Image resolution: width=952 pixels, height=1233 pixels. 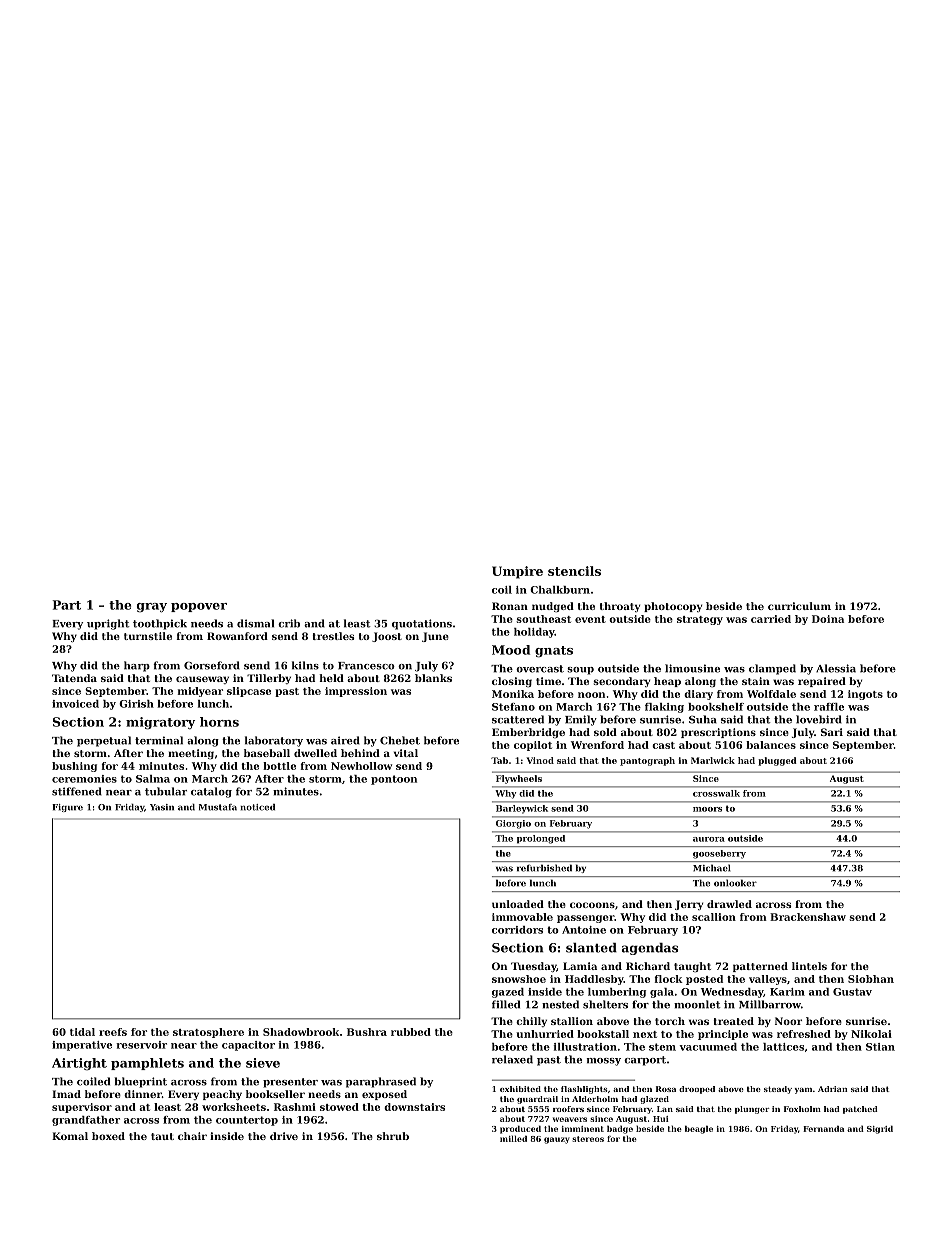 What do you see at coordinates (104, 741) in the document?
I see `perpetual` at bounding box center [104, 741].
